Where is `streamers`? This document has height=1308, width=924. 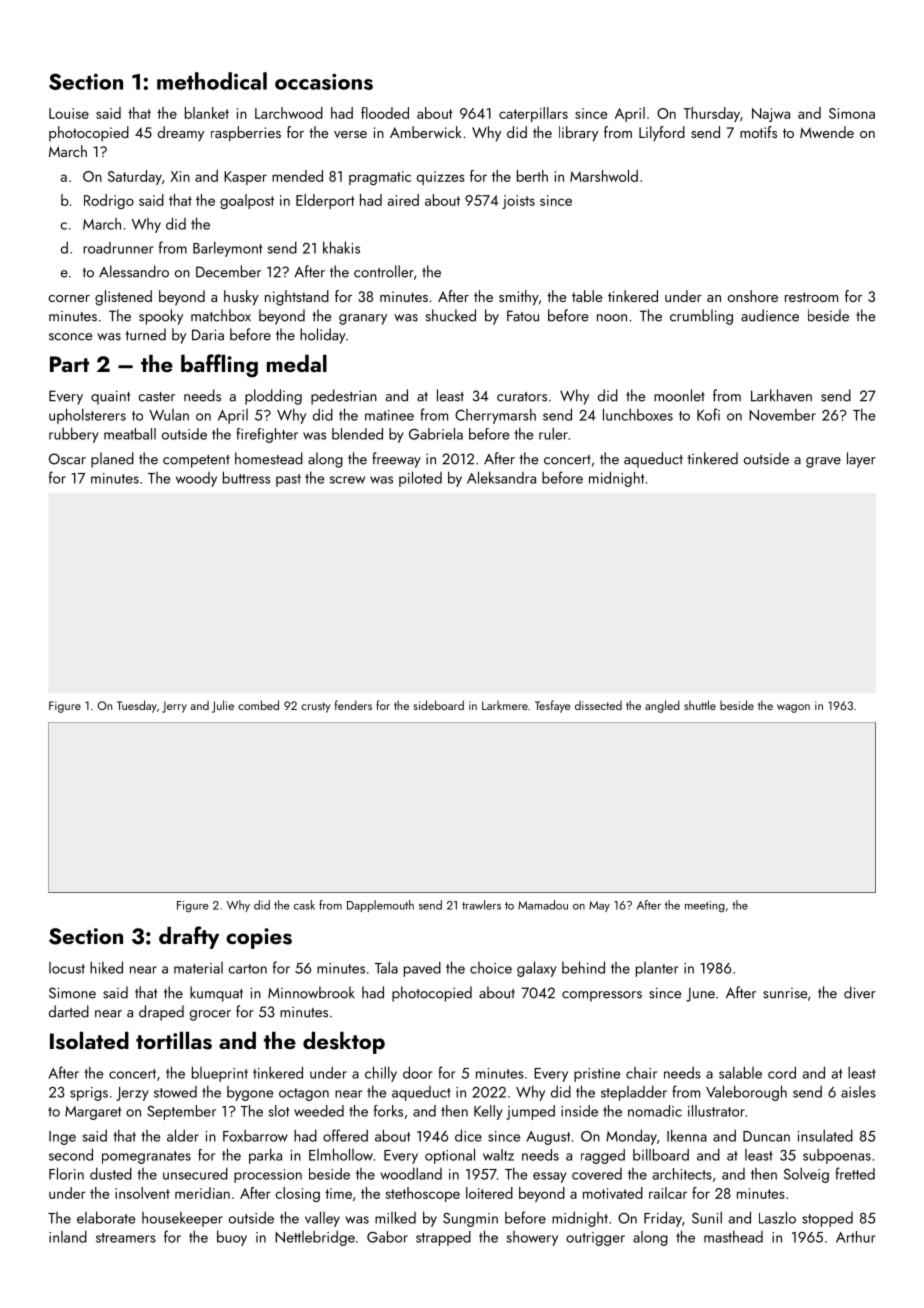 streamers is located at coordinates (126, 1238).
